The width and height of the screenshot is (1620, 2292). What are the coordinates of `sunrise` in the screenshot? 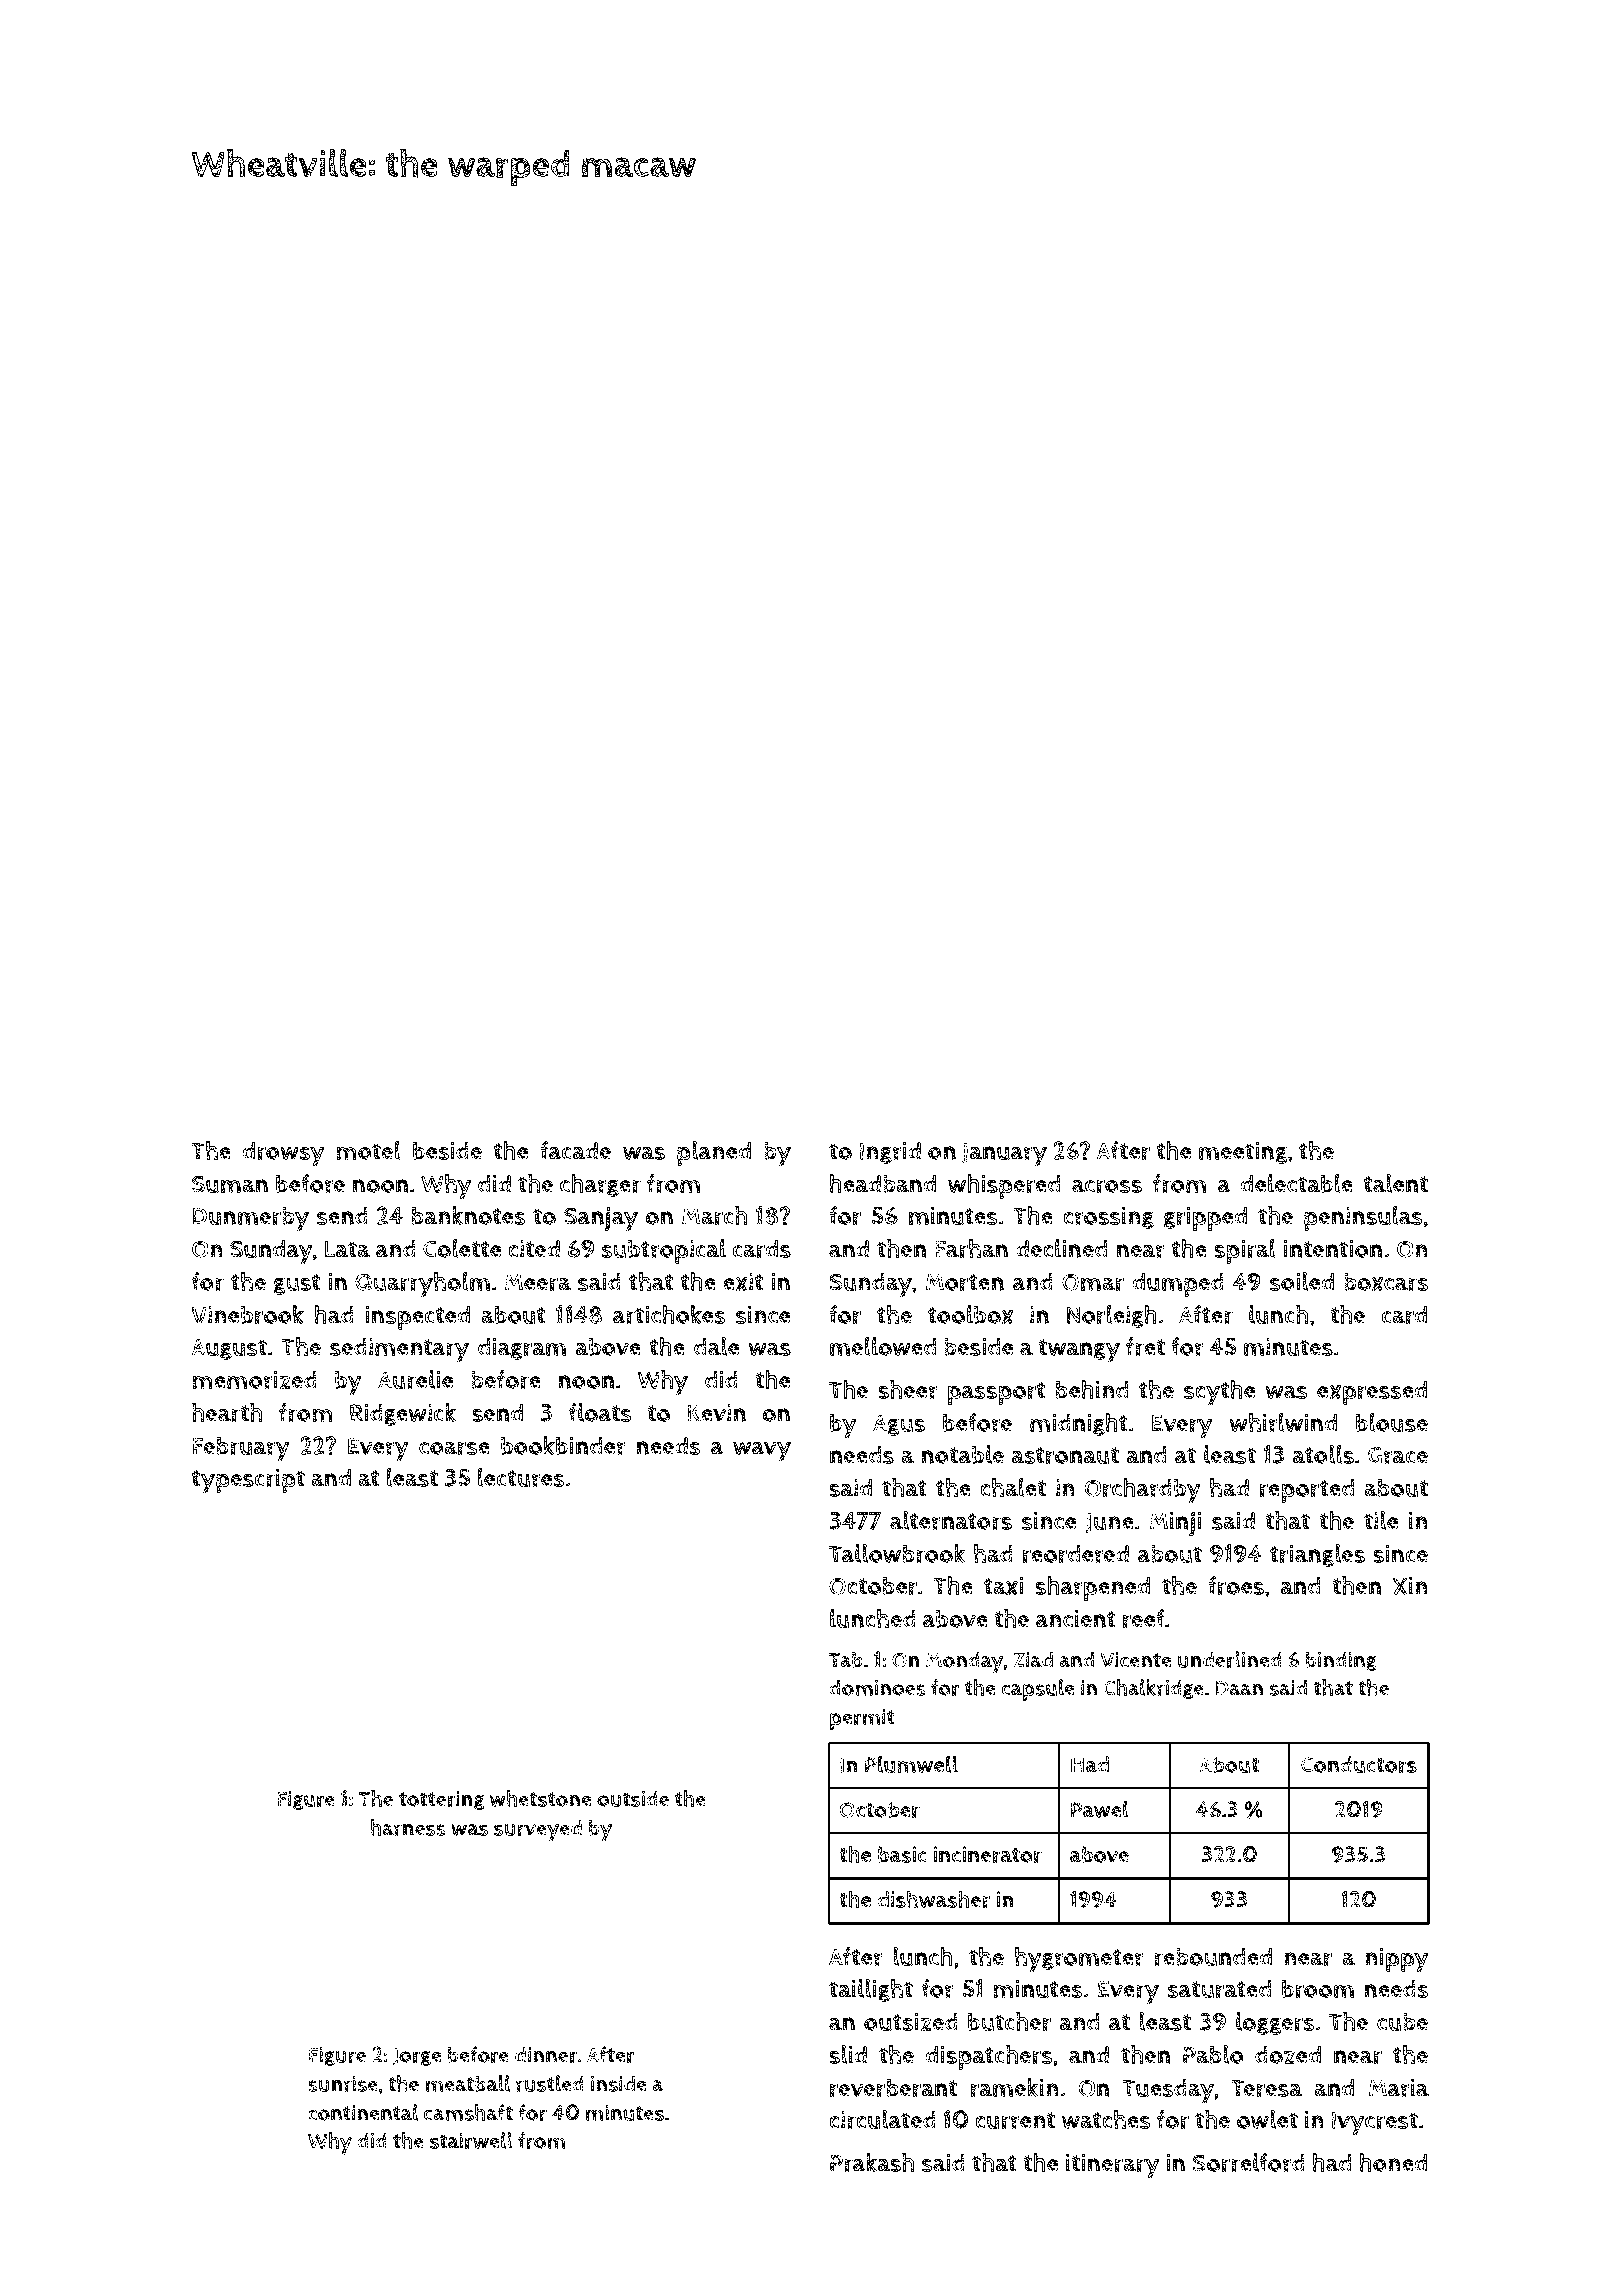 It's located at (343, 2084).
